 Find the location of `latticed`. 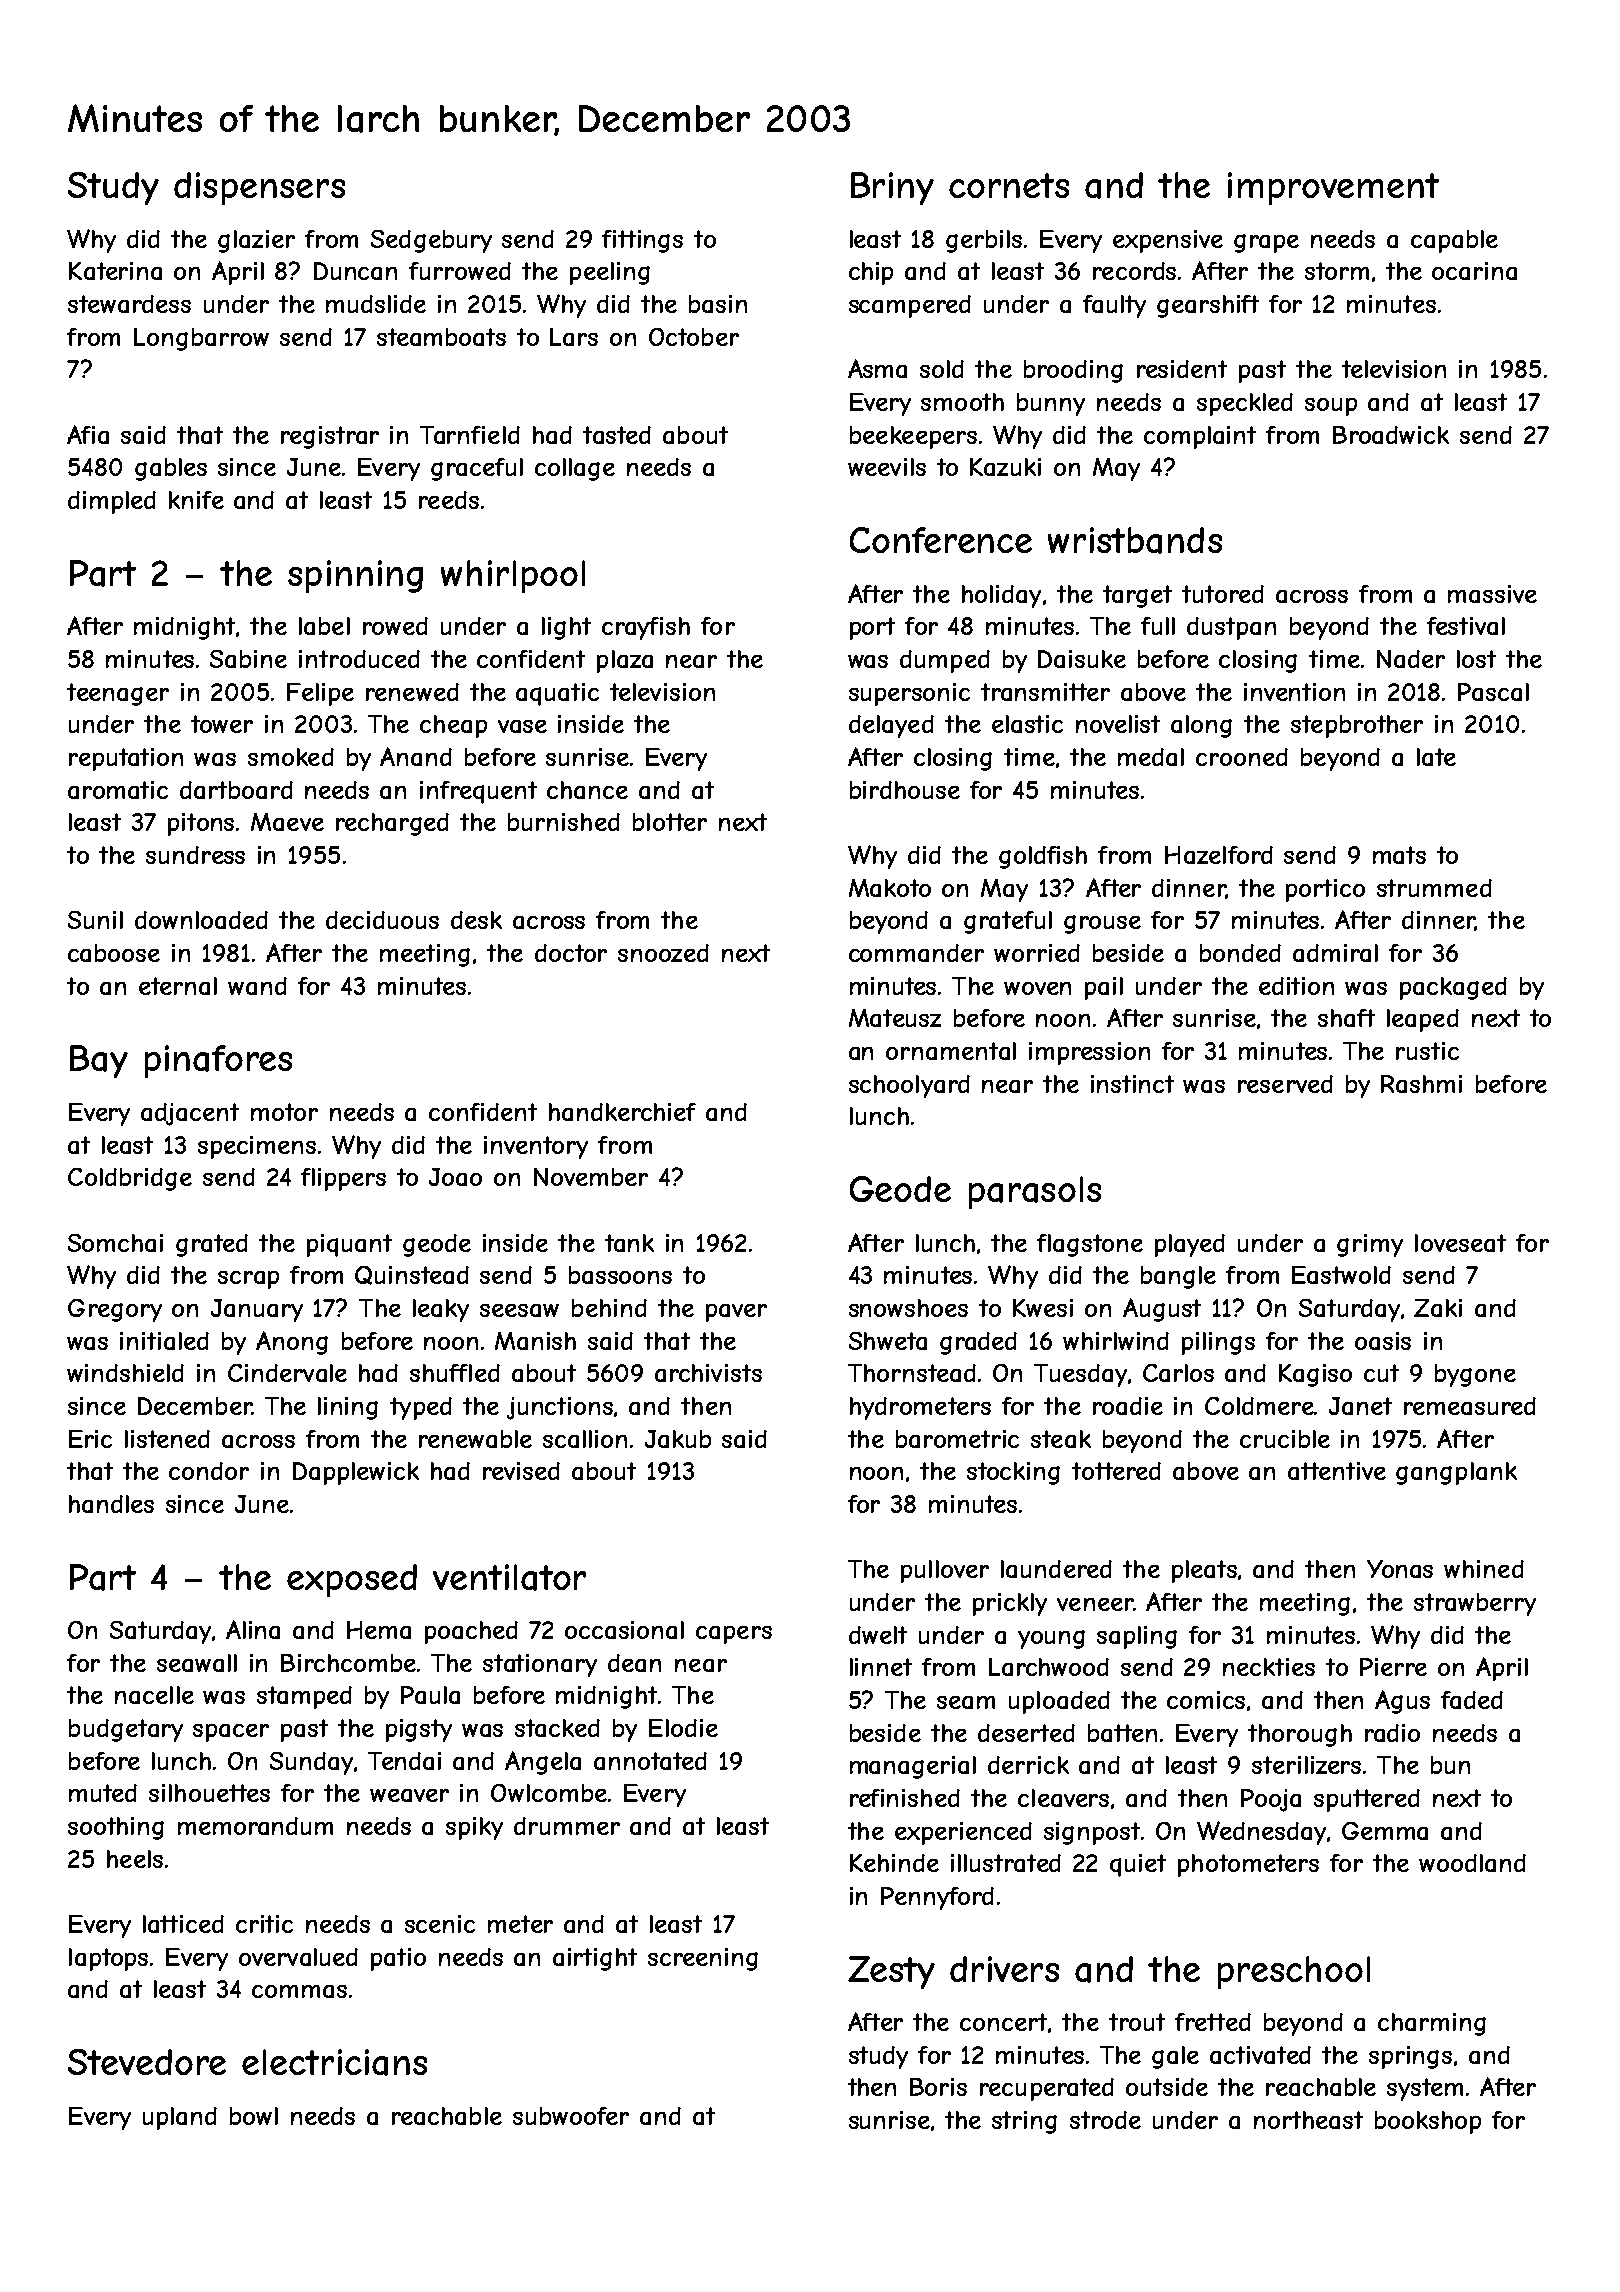

latticed is located at coordinates (183, 1924).
